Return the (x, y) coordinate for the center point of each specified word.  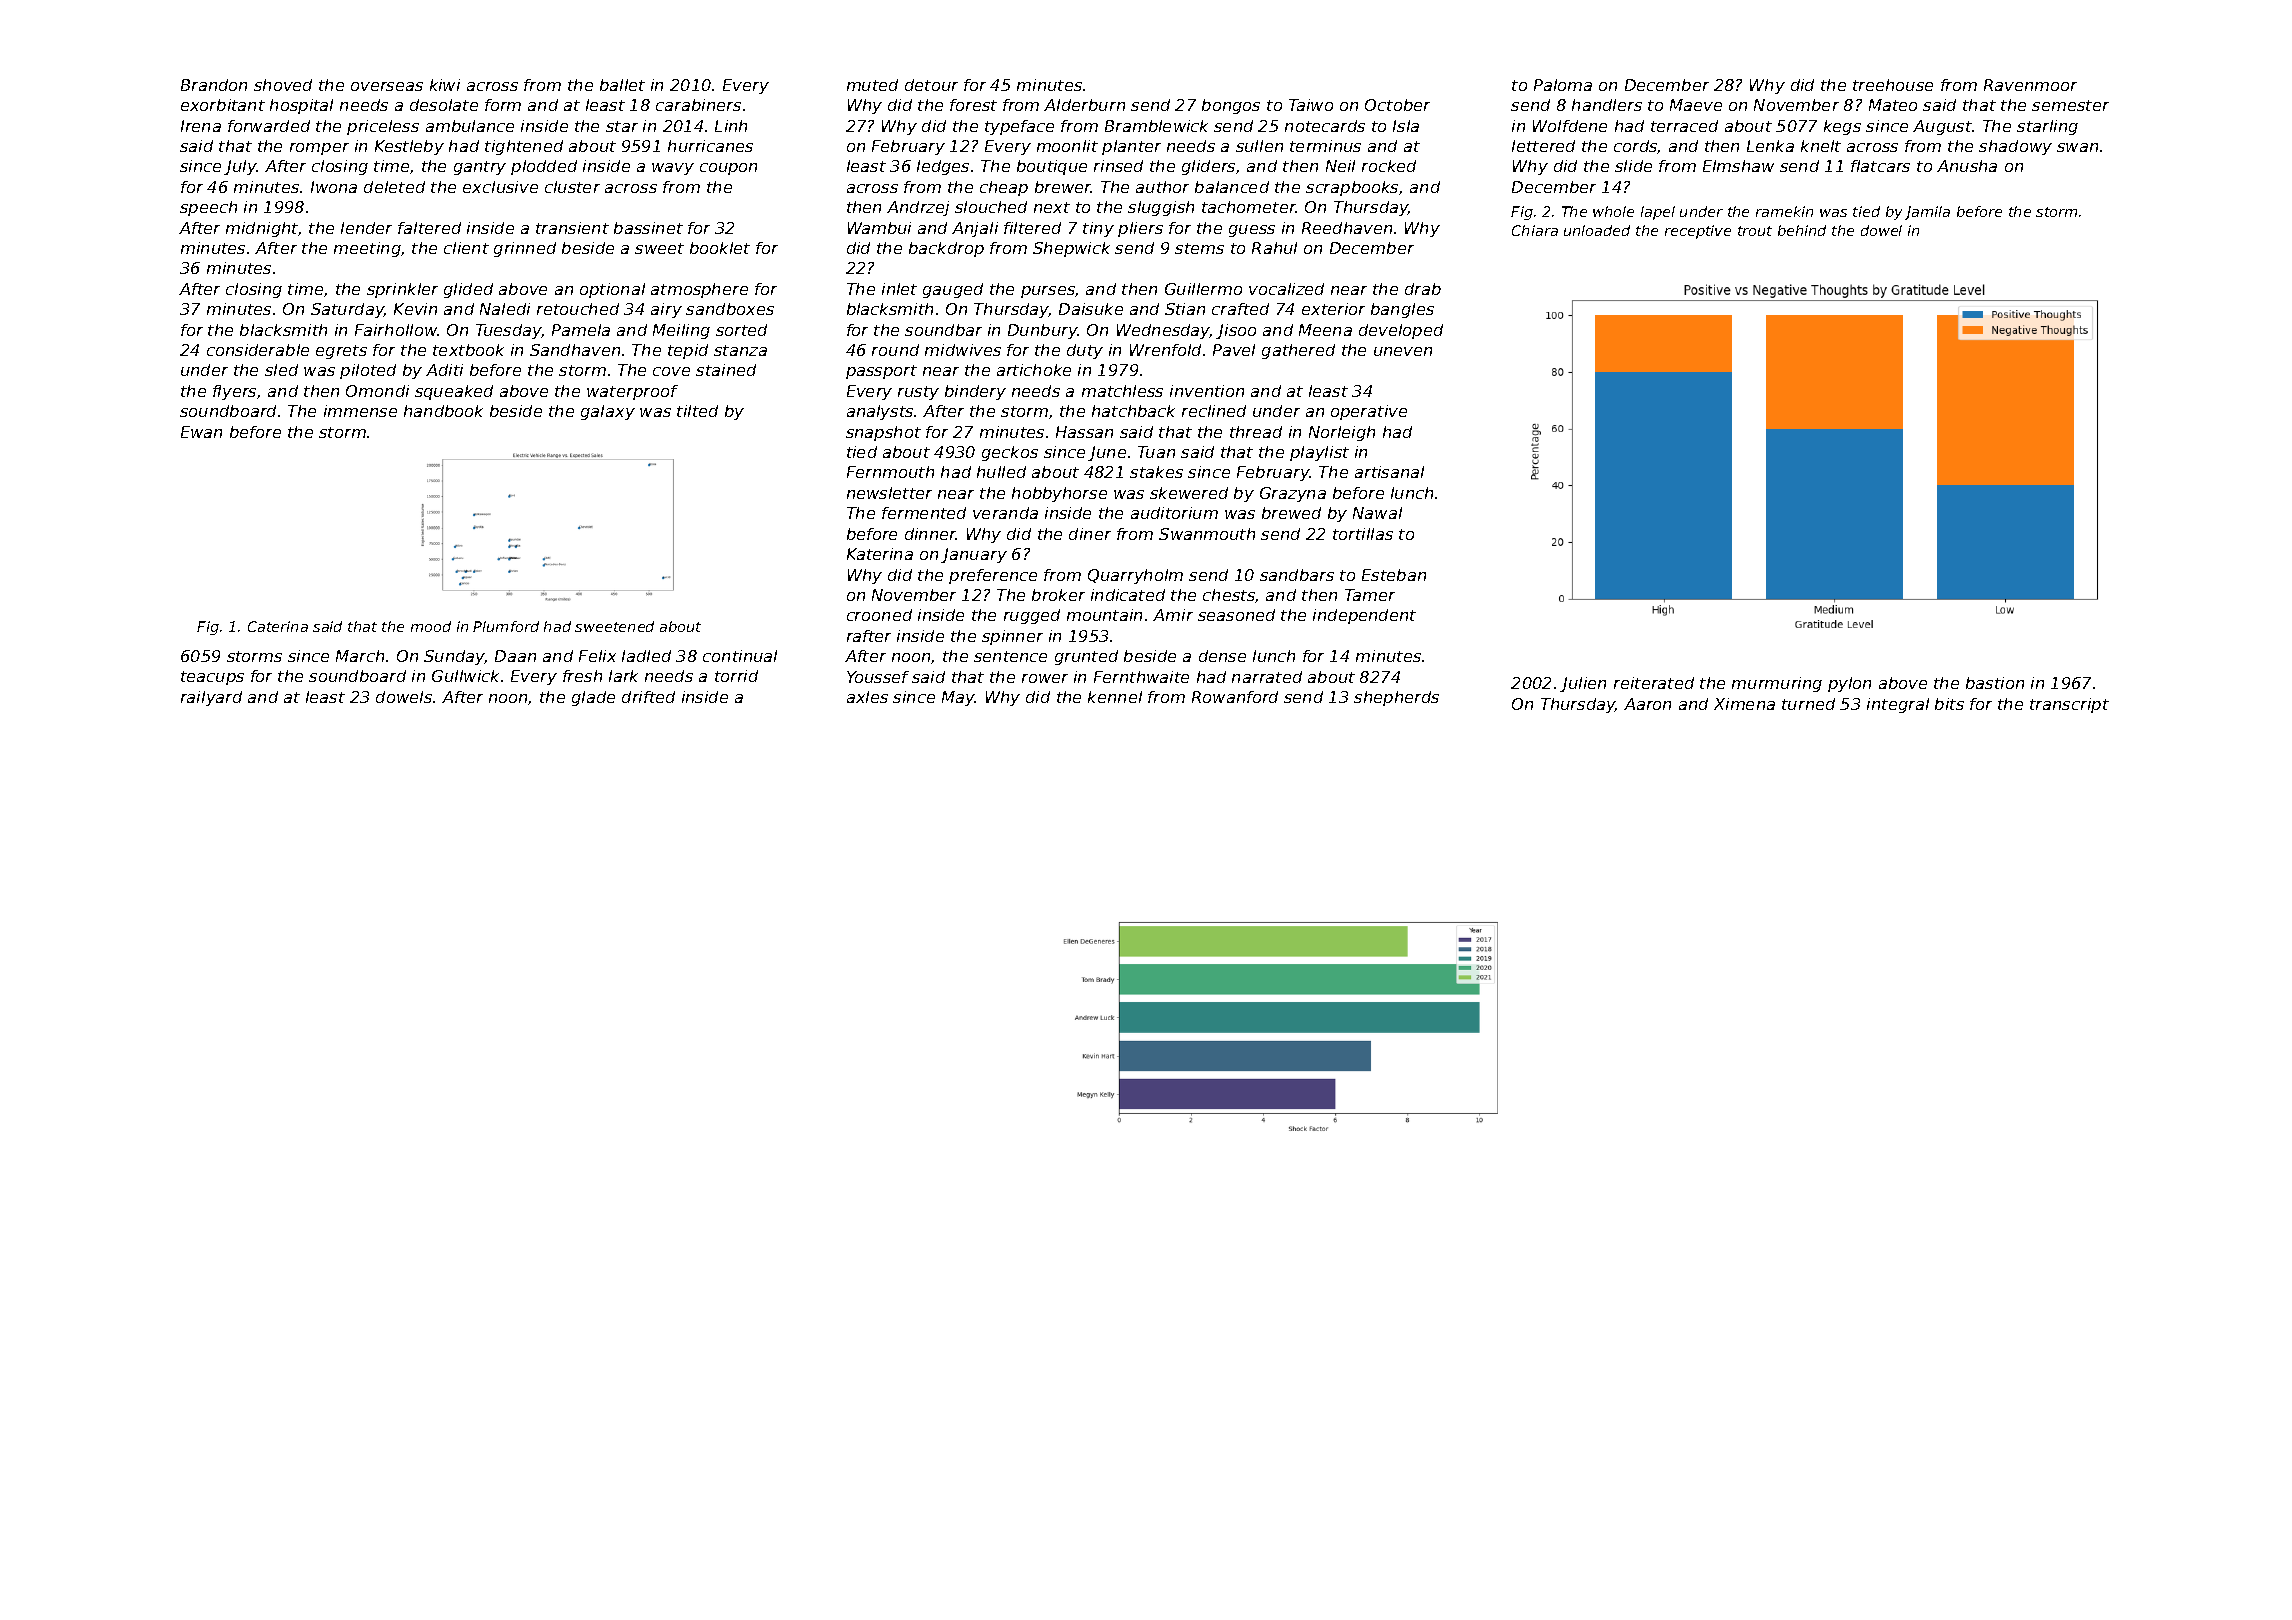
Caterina (278, 626)
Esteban (1394, 575)
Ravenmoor (2030, 85)
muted (872, 85)
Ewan (201, 432)
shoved (283, 85)
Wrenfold (1165, 350)
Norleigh (1342, 433)
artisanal (1389, 472)
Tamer (1370, 595)
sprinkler (402, 290)
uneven (1403, 351)
